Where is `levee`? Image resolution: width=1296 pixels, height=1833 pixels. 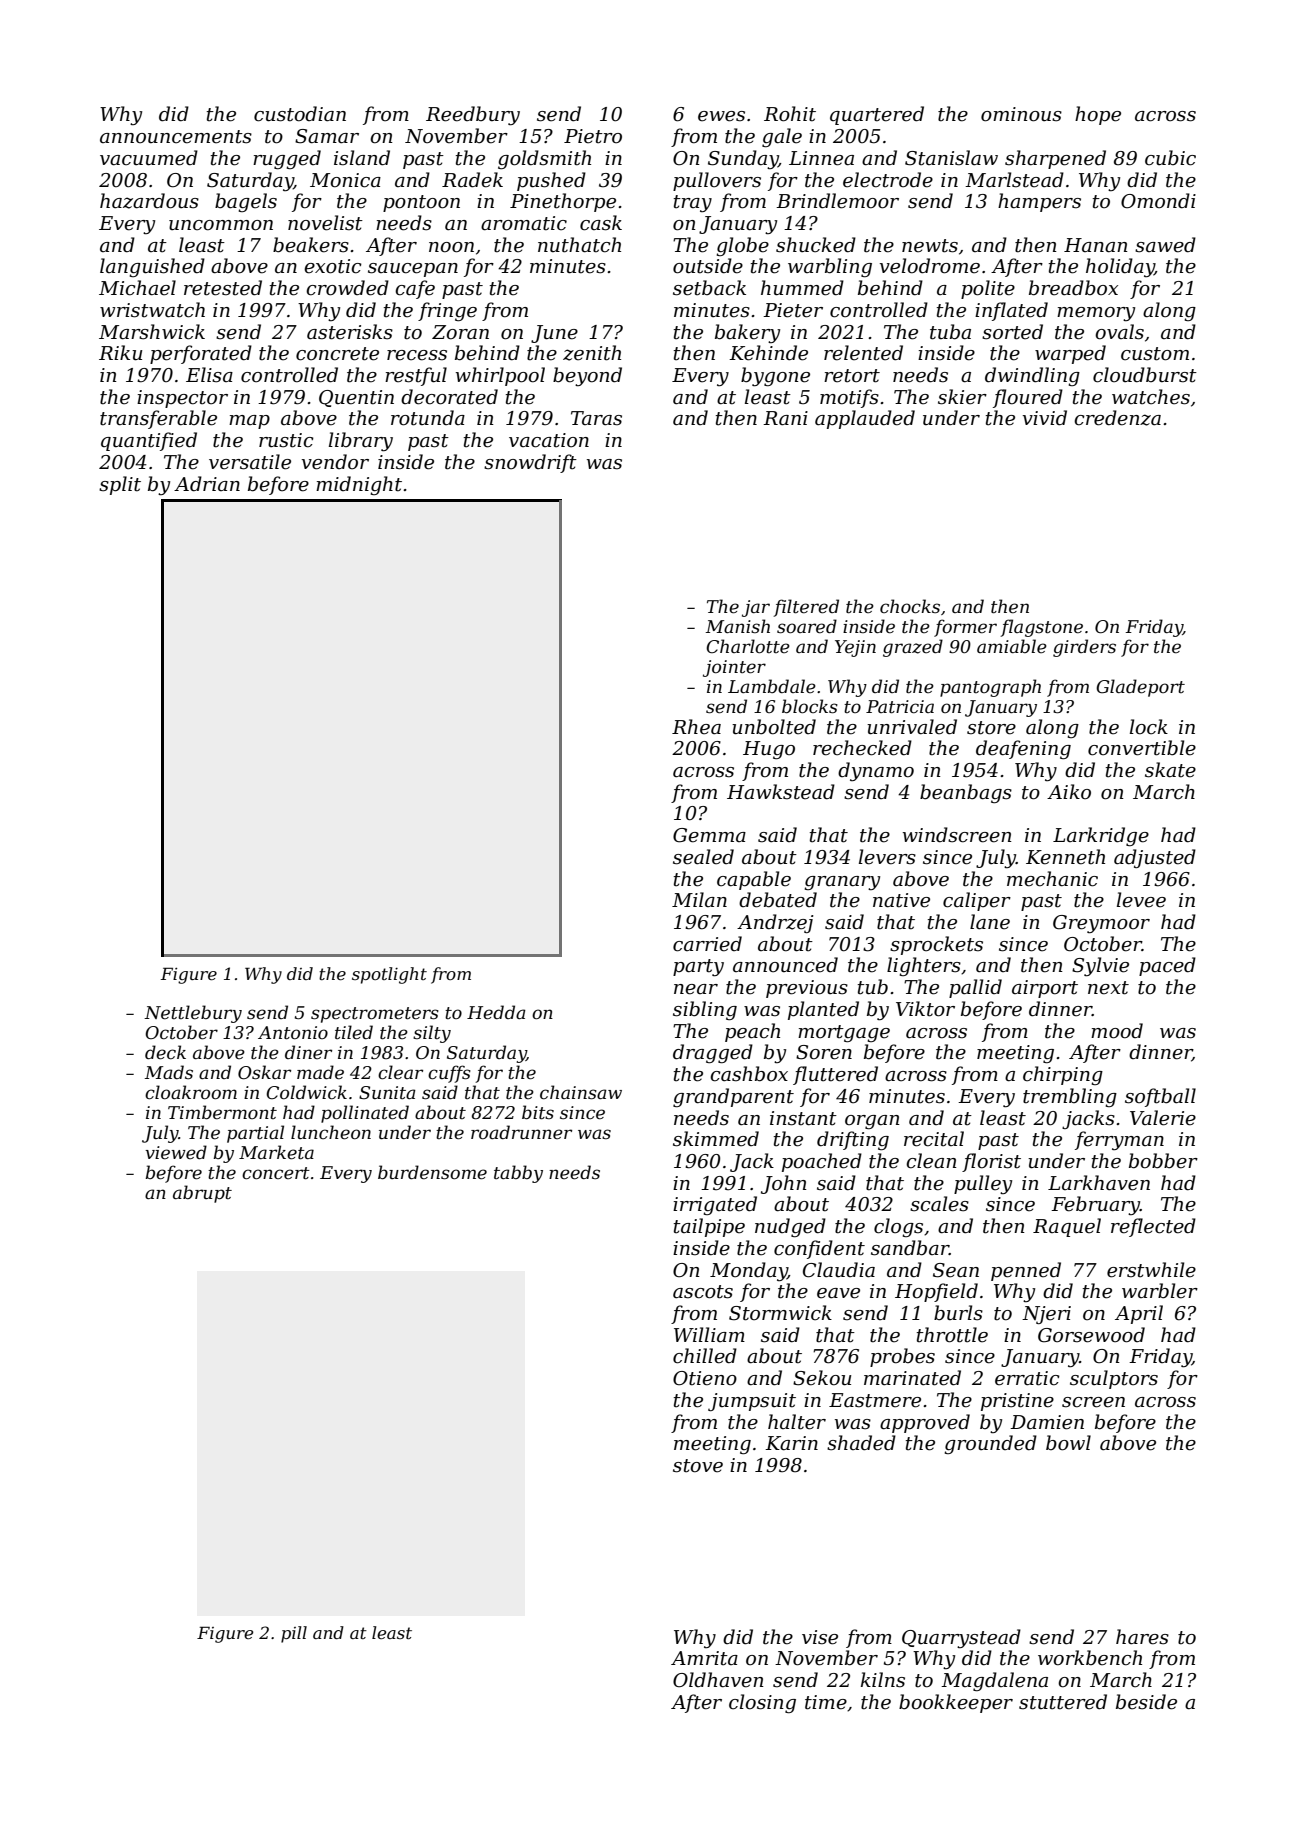
levee is located at coordinates (1141, 900).
